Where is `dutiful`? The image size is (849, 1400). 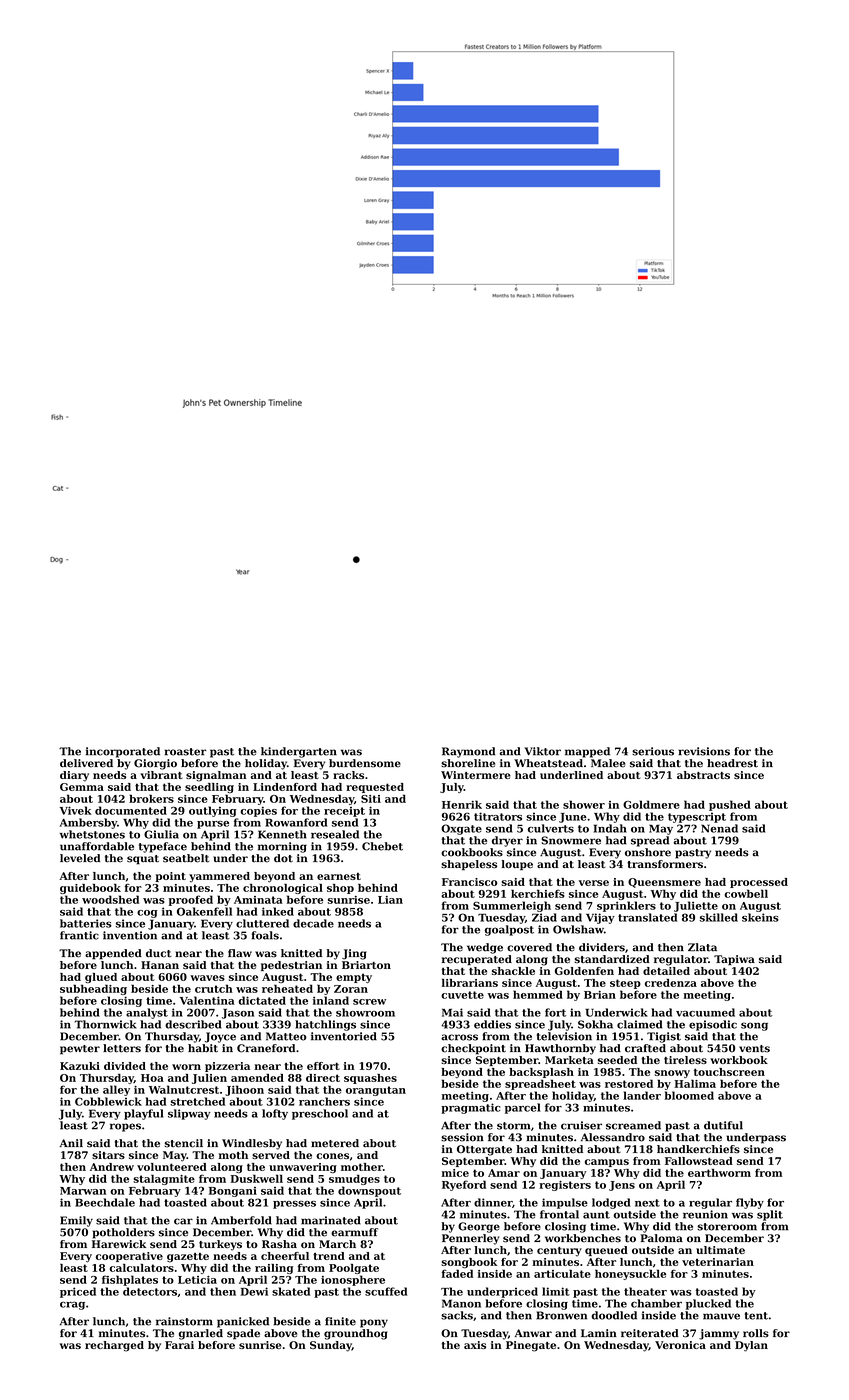
dutiful is located at coordinates (723, 1125).
